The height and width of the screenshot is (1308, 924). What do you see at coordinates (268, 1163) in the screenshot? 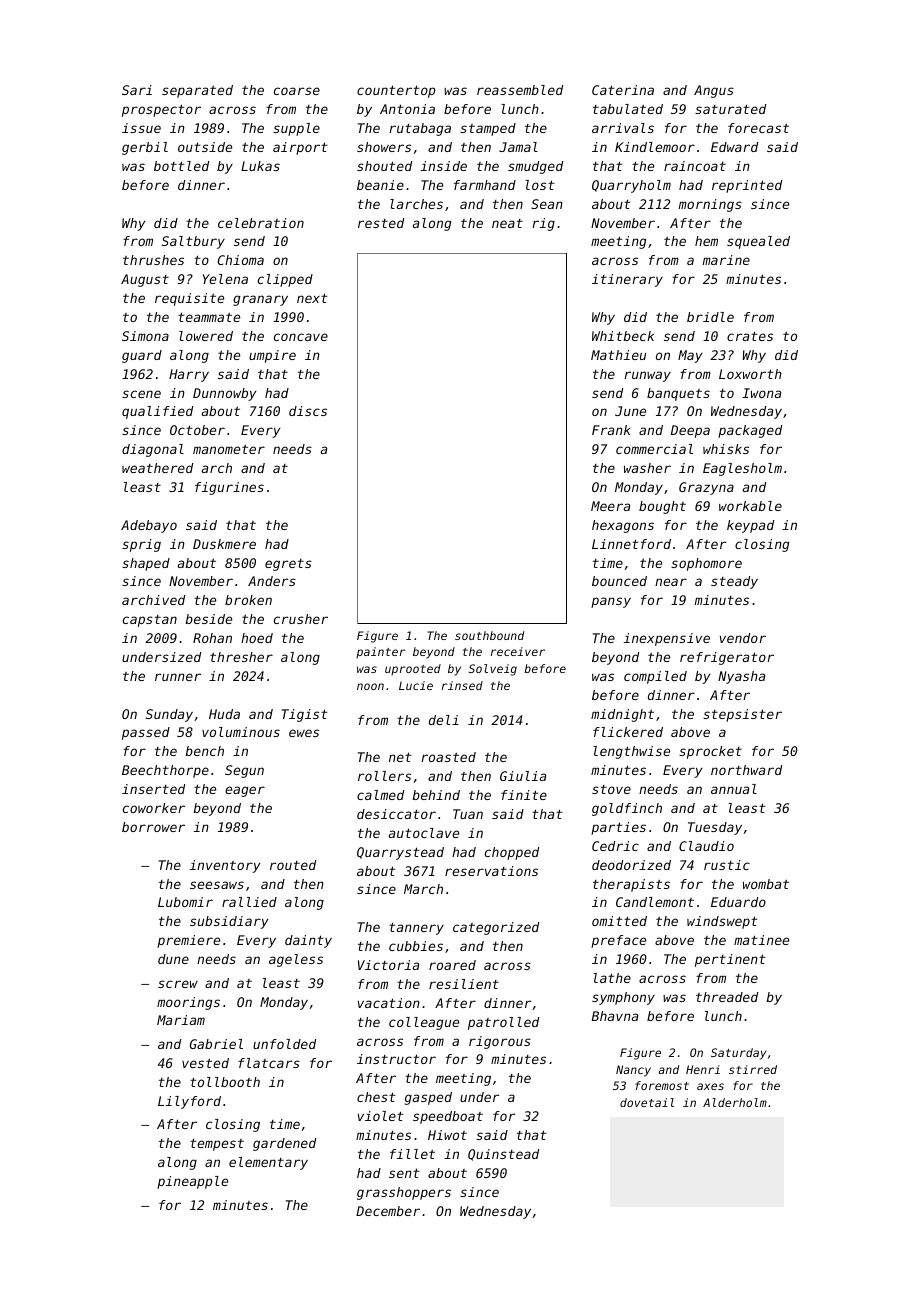
I see `elementary` at bounding box center [268, 1163].
